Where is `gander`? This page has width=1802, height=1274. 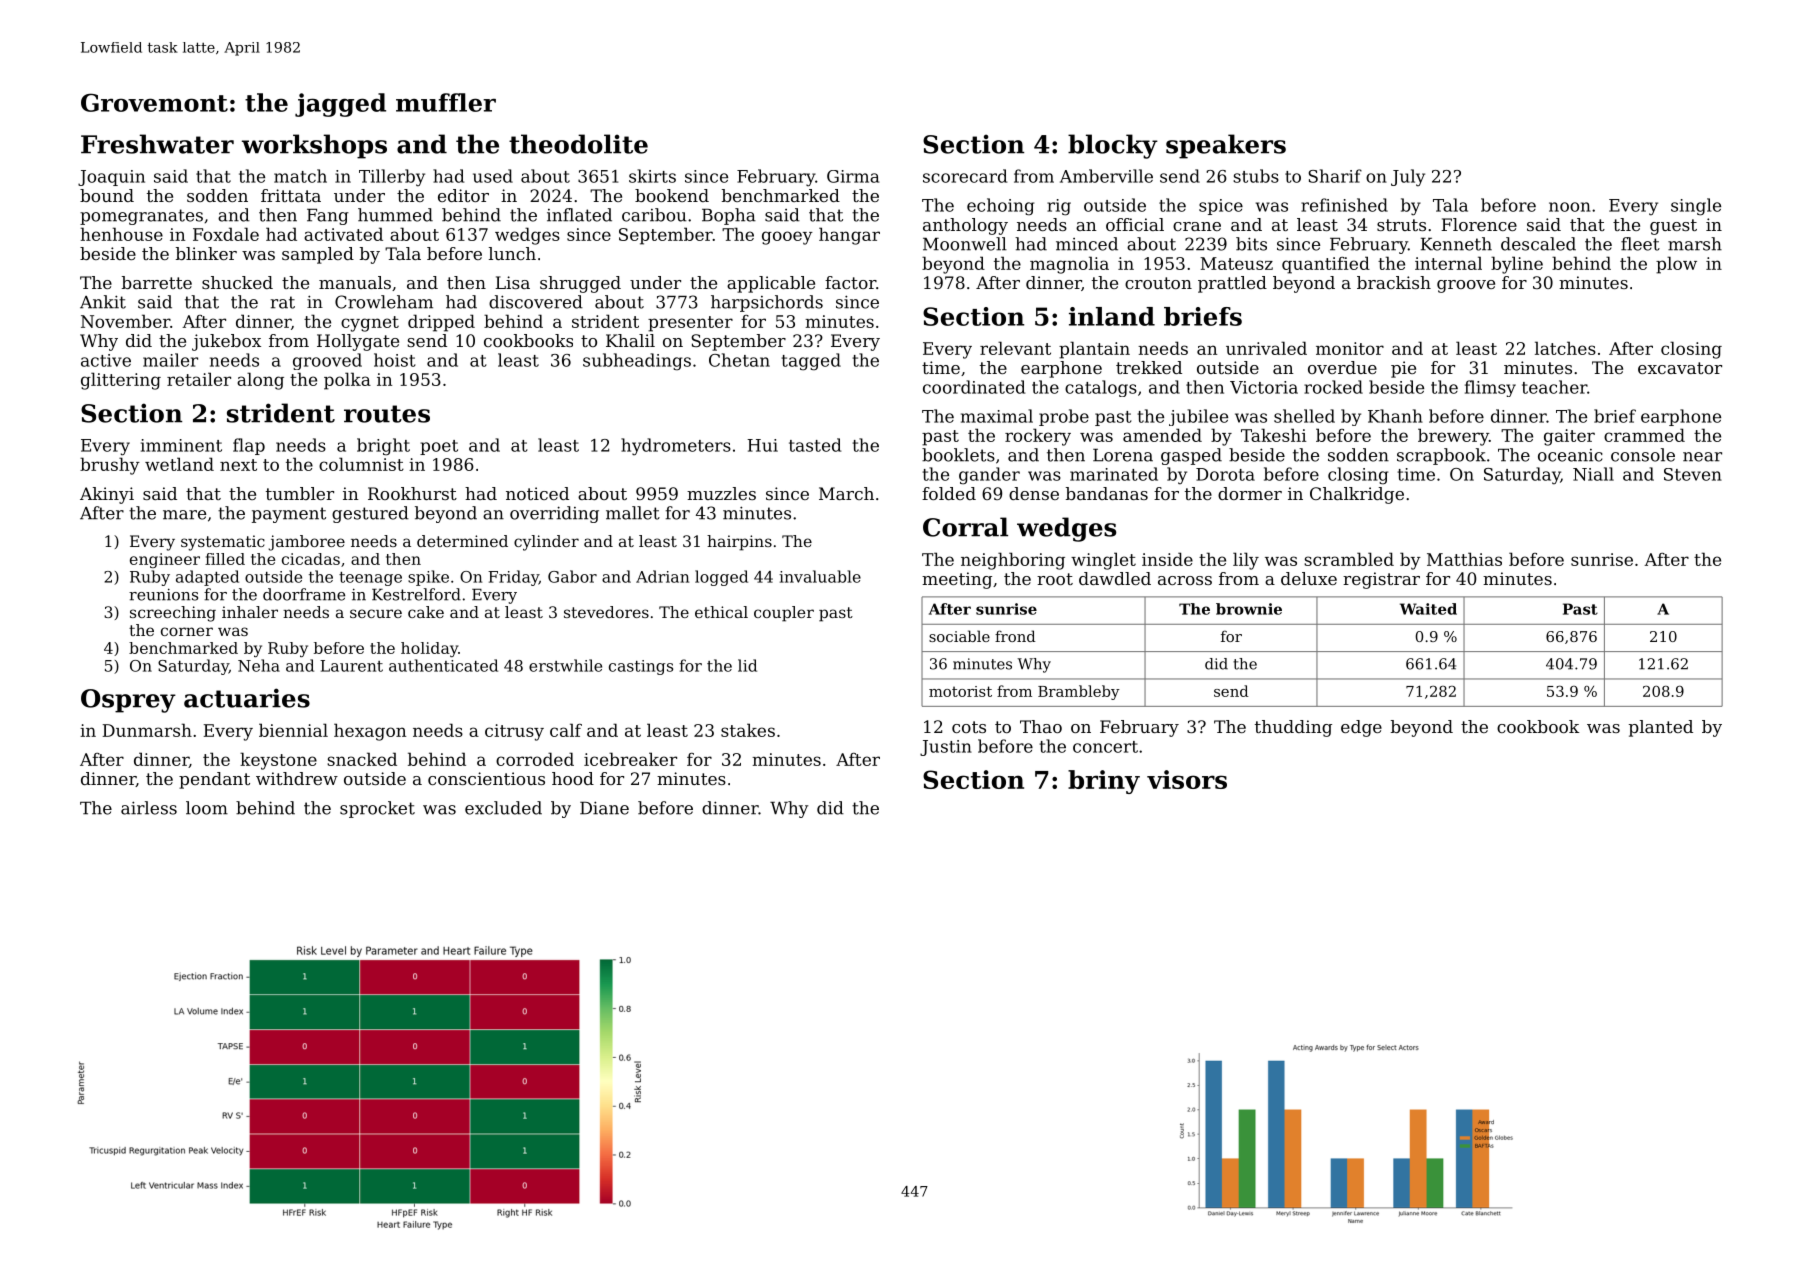 gander is located at coordinates (989, 476).
